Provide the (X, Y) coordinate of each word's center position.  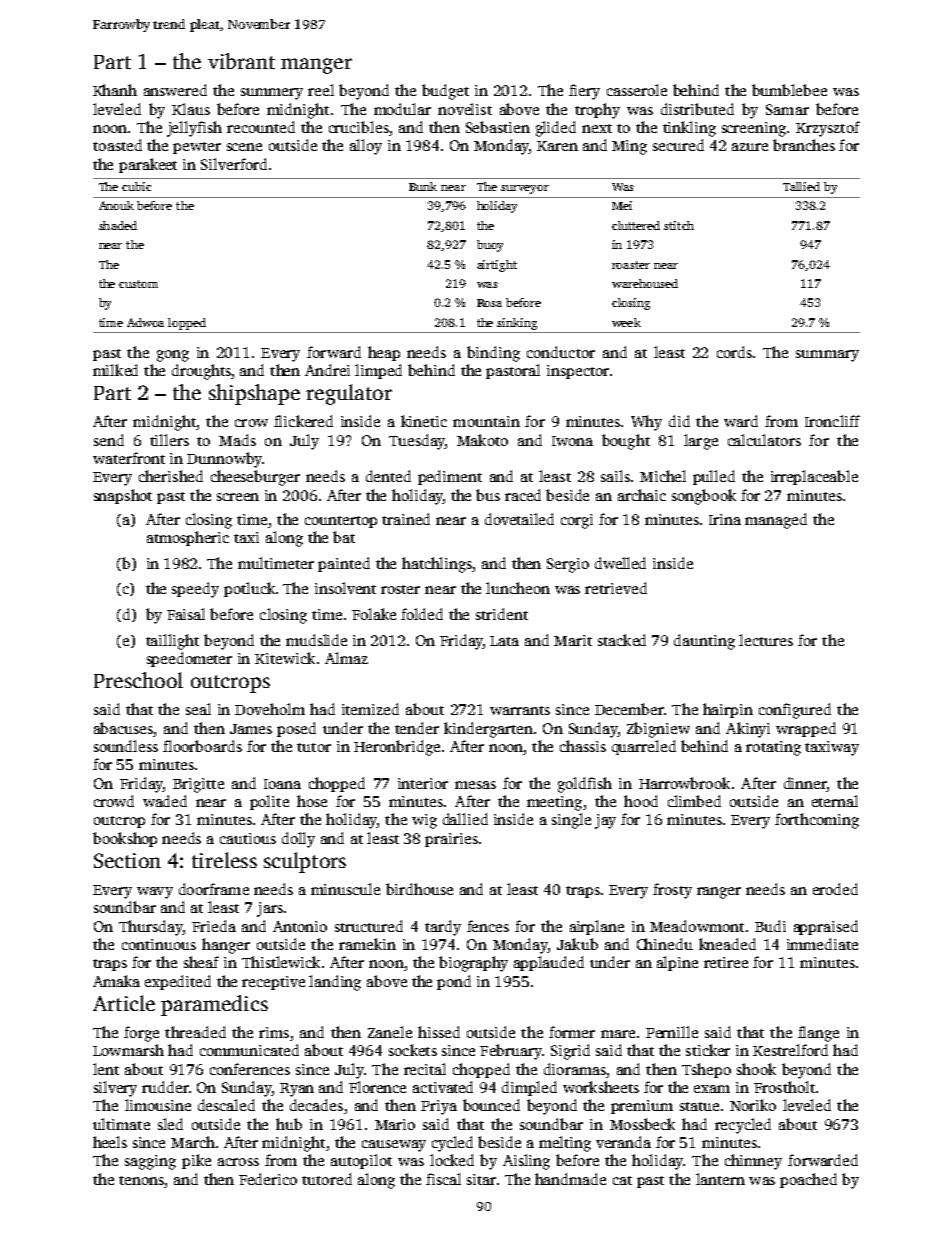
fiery (584, 92)
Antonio (300, 926)
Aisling (526, 1162)
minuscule (345, 889)
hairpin (728, 710)
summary (827, 356)
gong (173, 356)
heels (110, 1142)
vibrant (241, 61)
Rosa (489, 303)
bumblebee (789, 90)
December (629, 709)
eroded (835, 889)
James (251, 729)
